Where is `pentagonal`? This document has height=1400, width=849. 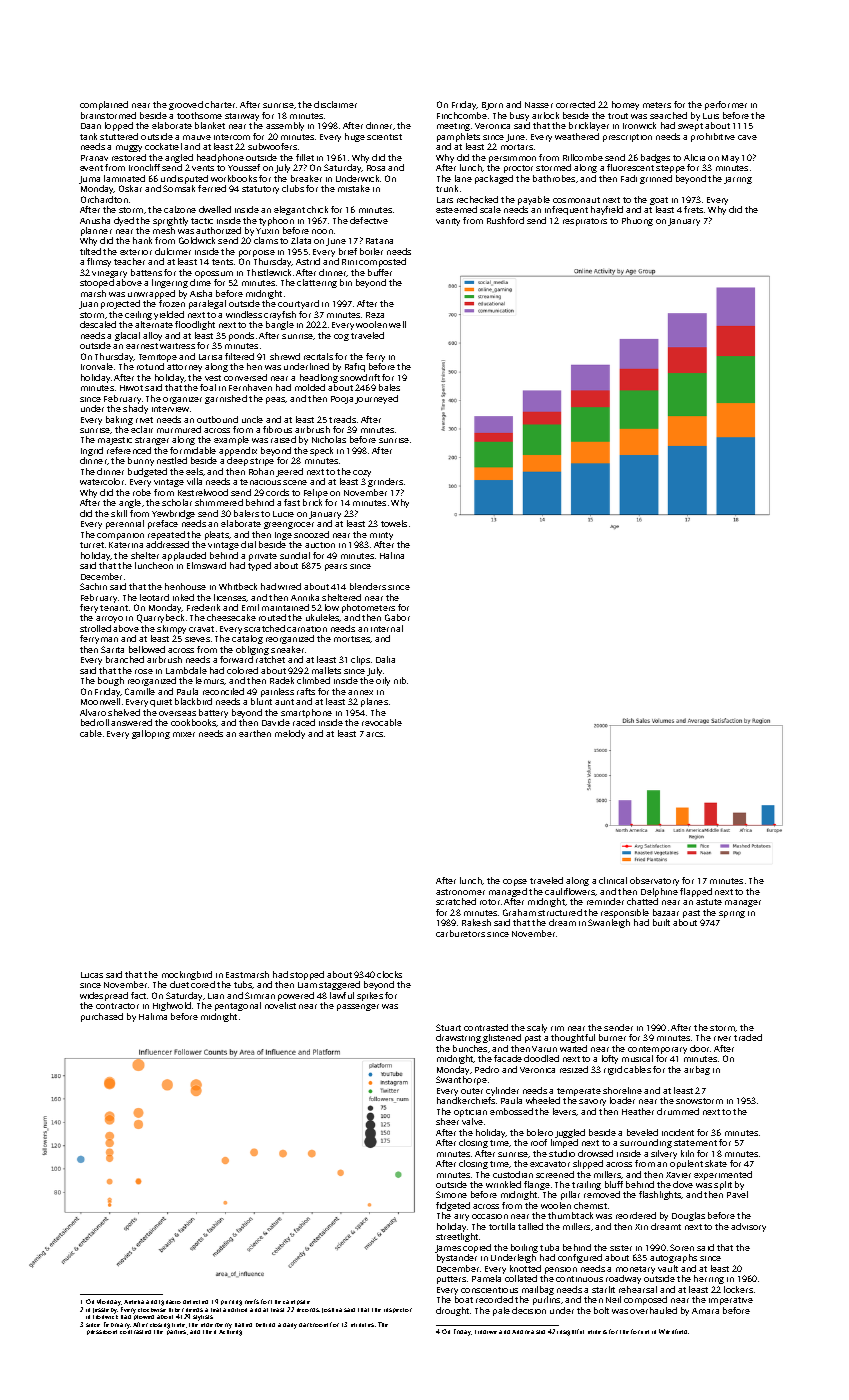
pentagonal is located at coordinates (238, 1006).
